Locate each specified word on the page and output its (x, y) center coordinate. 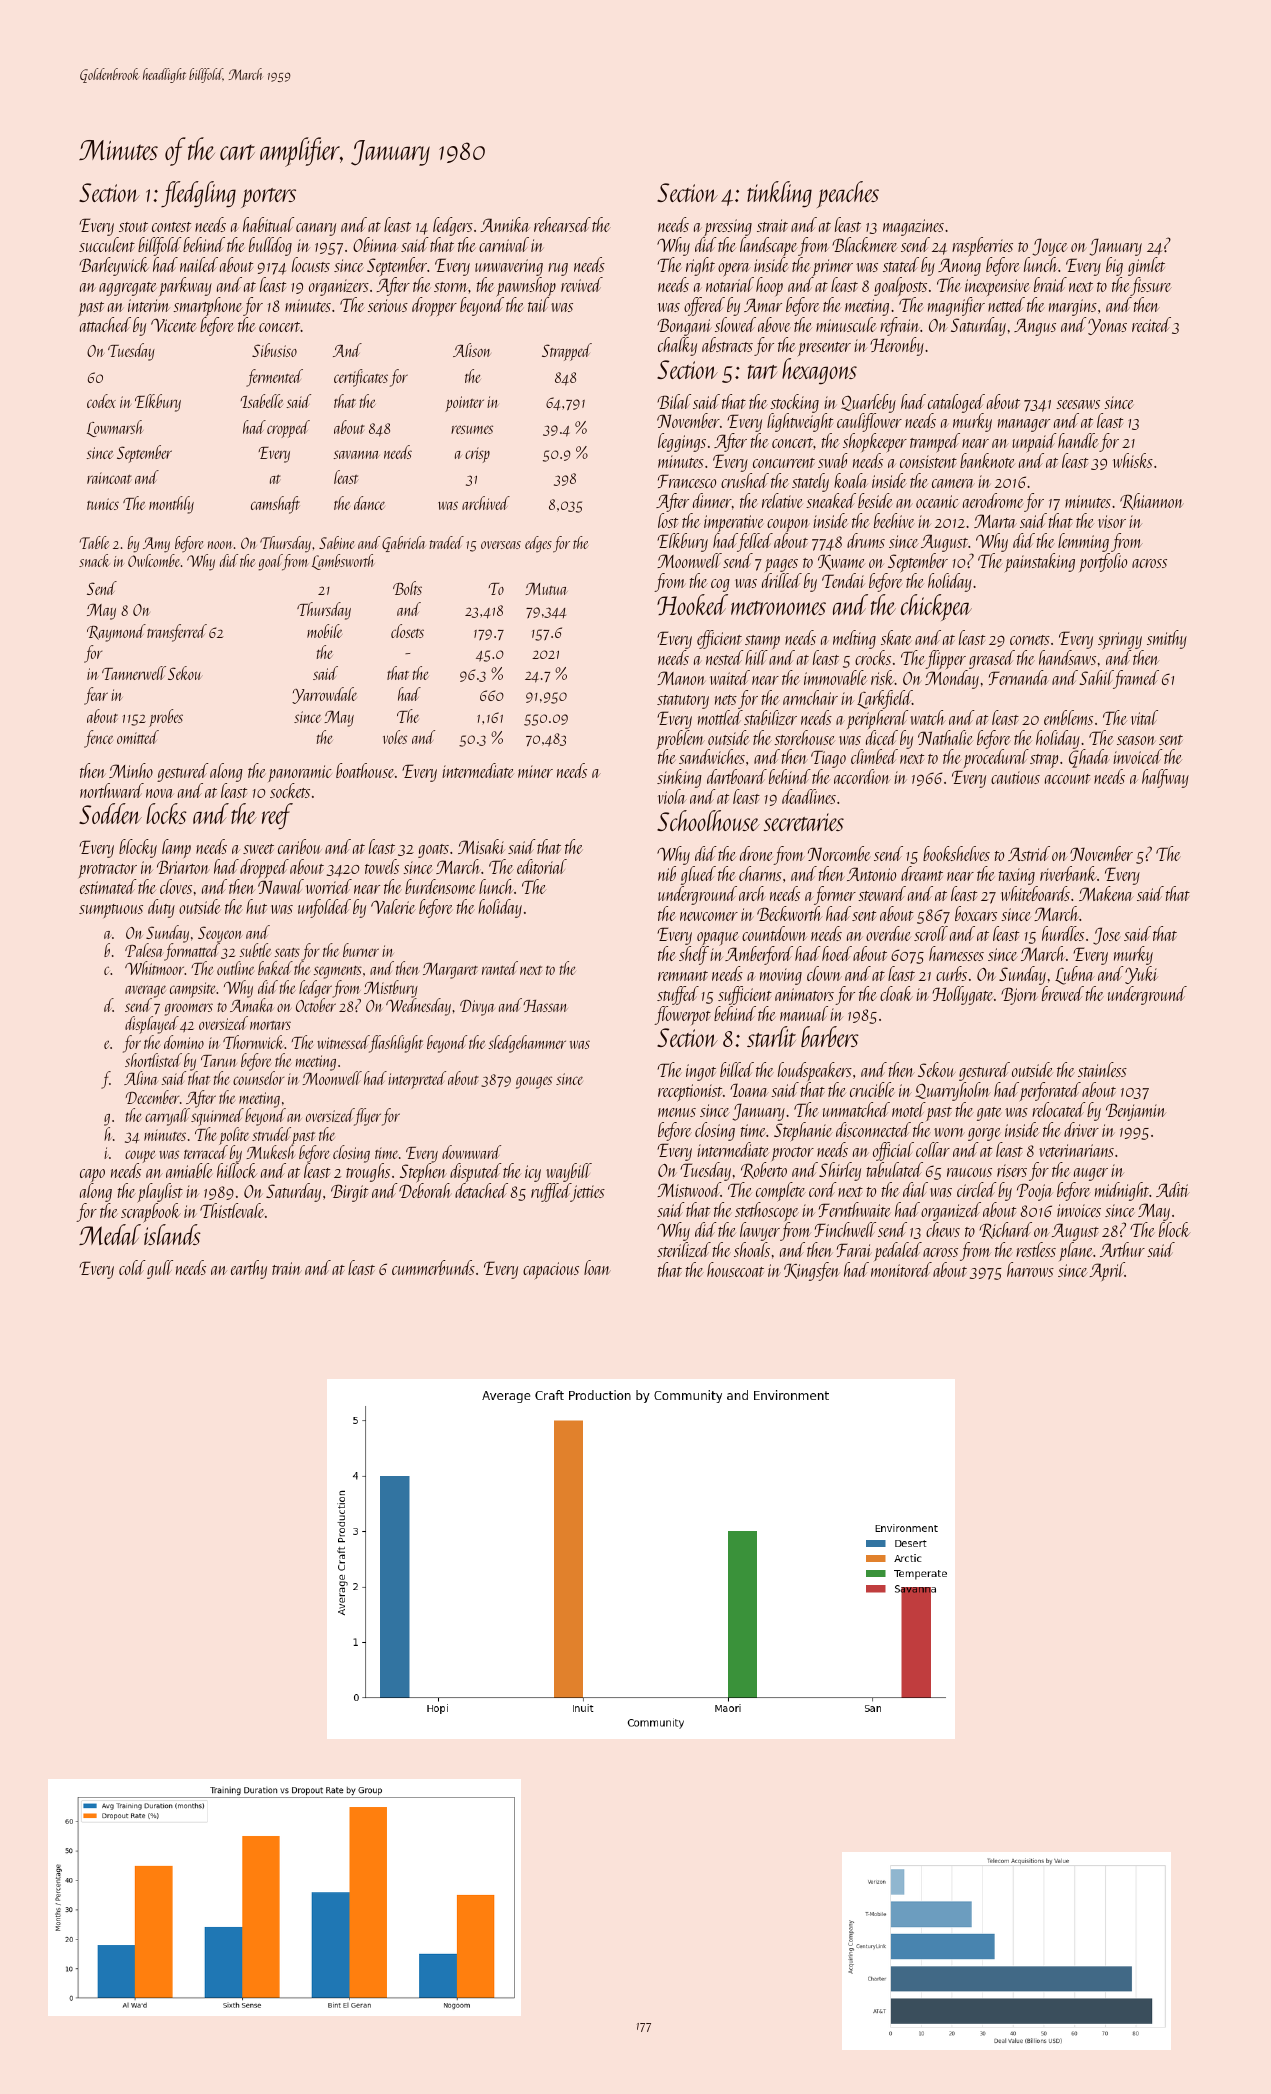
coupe (140, 1157)
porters (268, 198)
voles (395, 737)
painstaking (1040, 562)
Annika (505, 224)
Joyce (1050, 247)
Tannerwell (134, 673)
